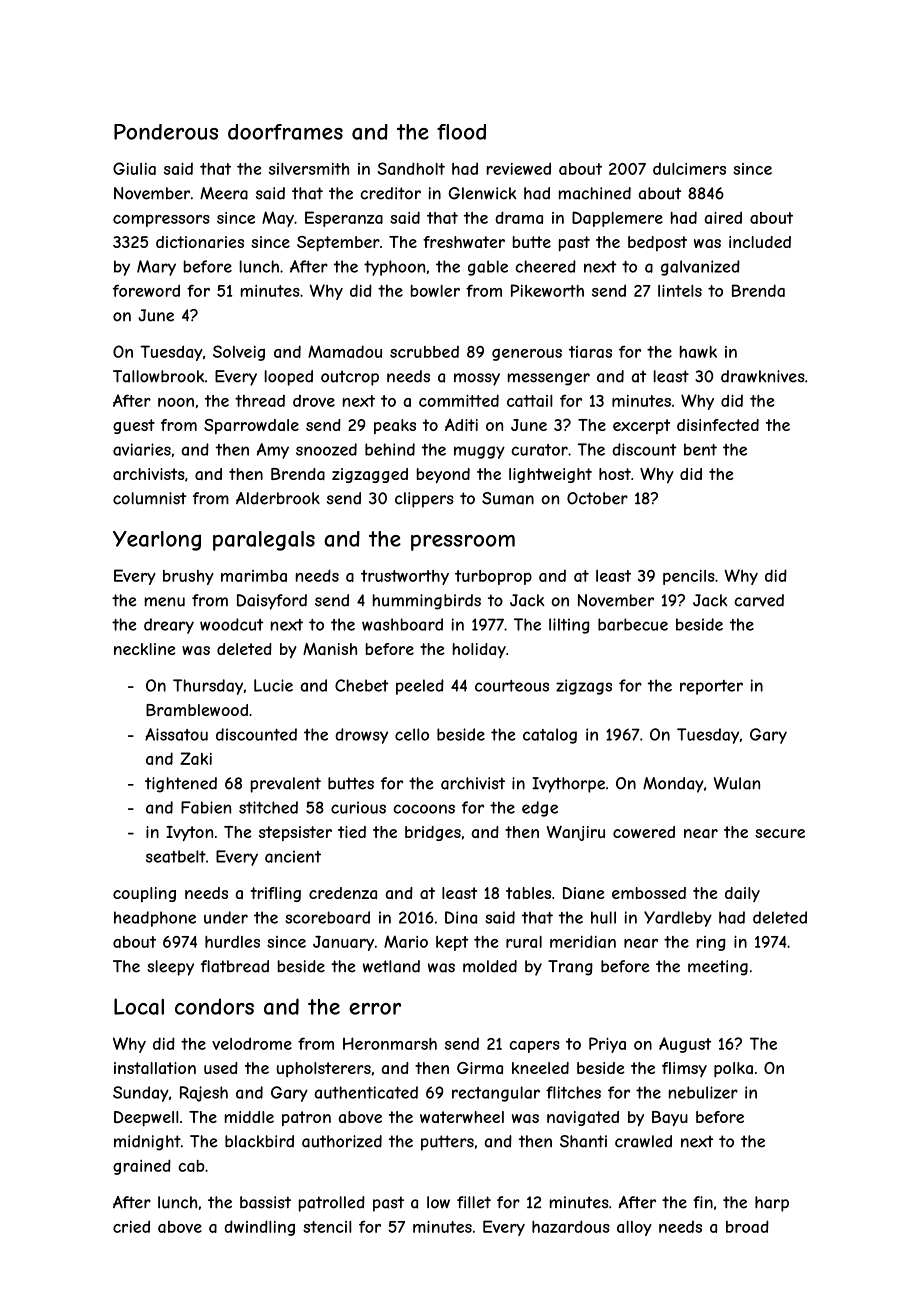 The width and height of the document is (924, 1314). I want to click on flood, so click(461, 132).
